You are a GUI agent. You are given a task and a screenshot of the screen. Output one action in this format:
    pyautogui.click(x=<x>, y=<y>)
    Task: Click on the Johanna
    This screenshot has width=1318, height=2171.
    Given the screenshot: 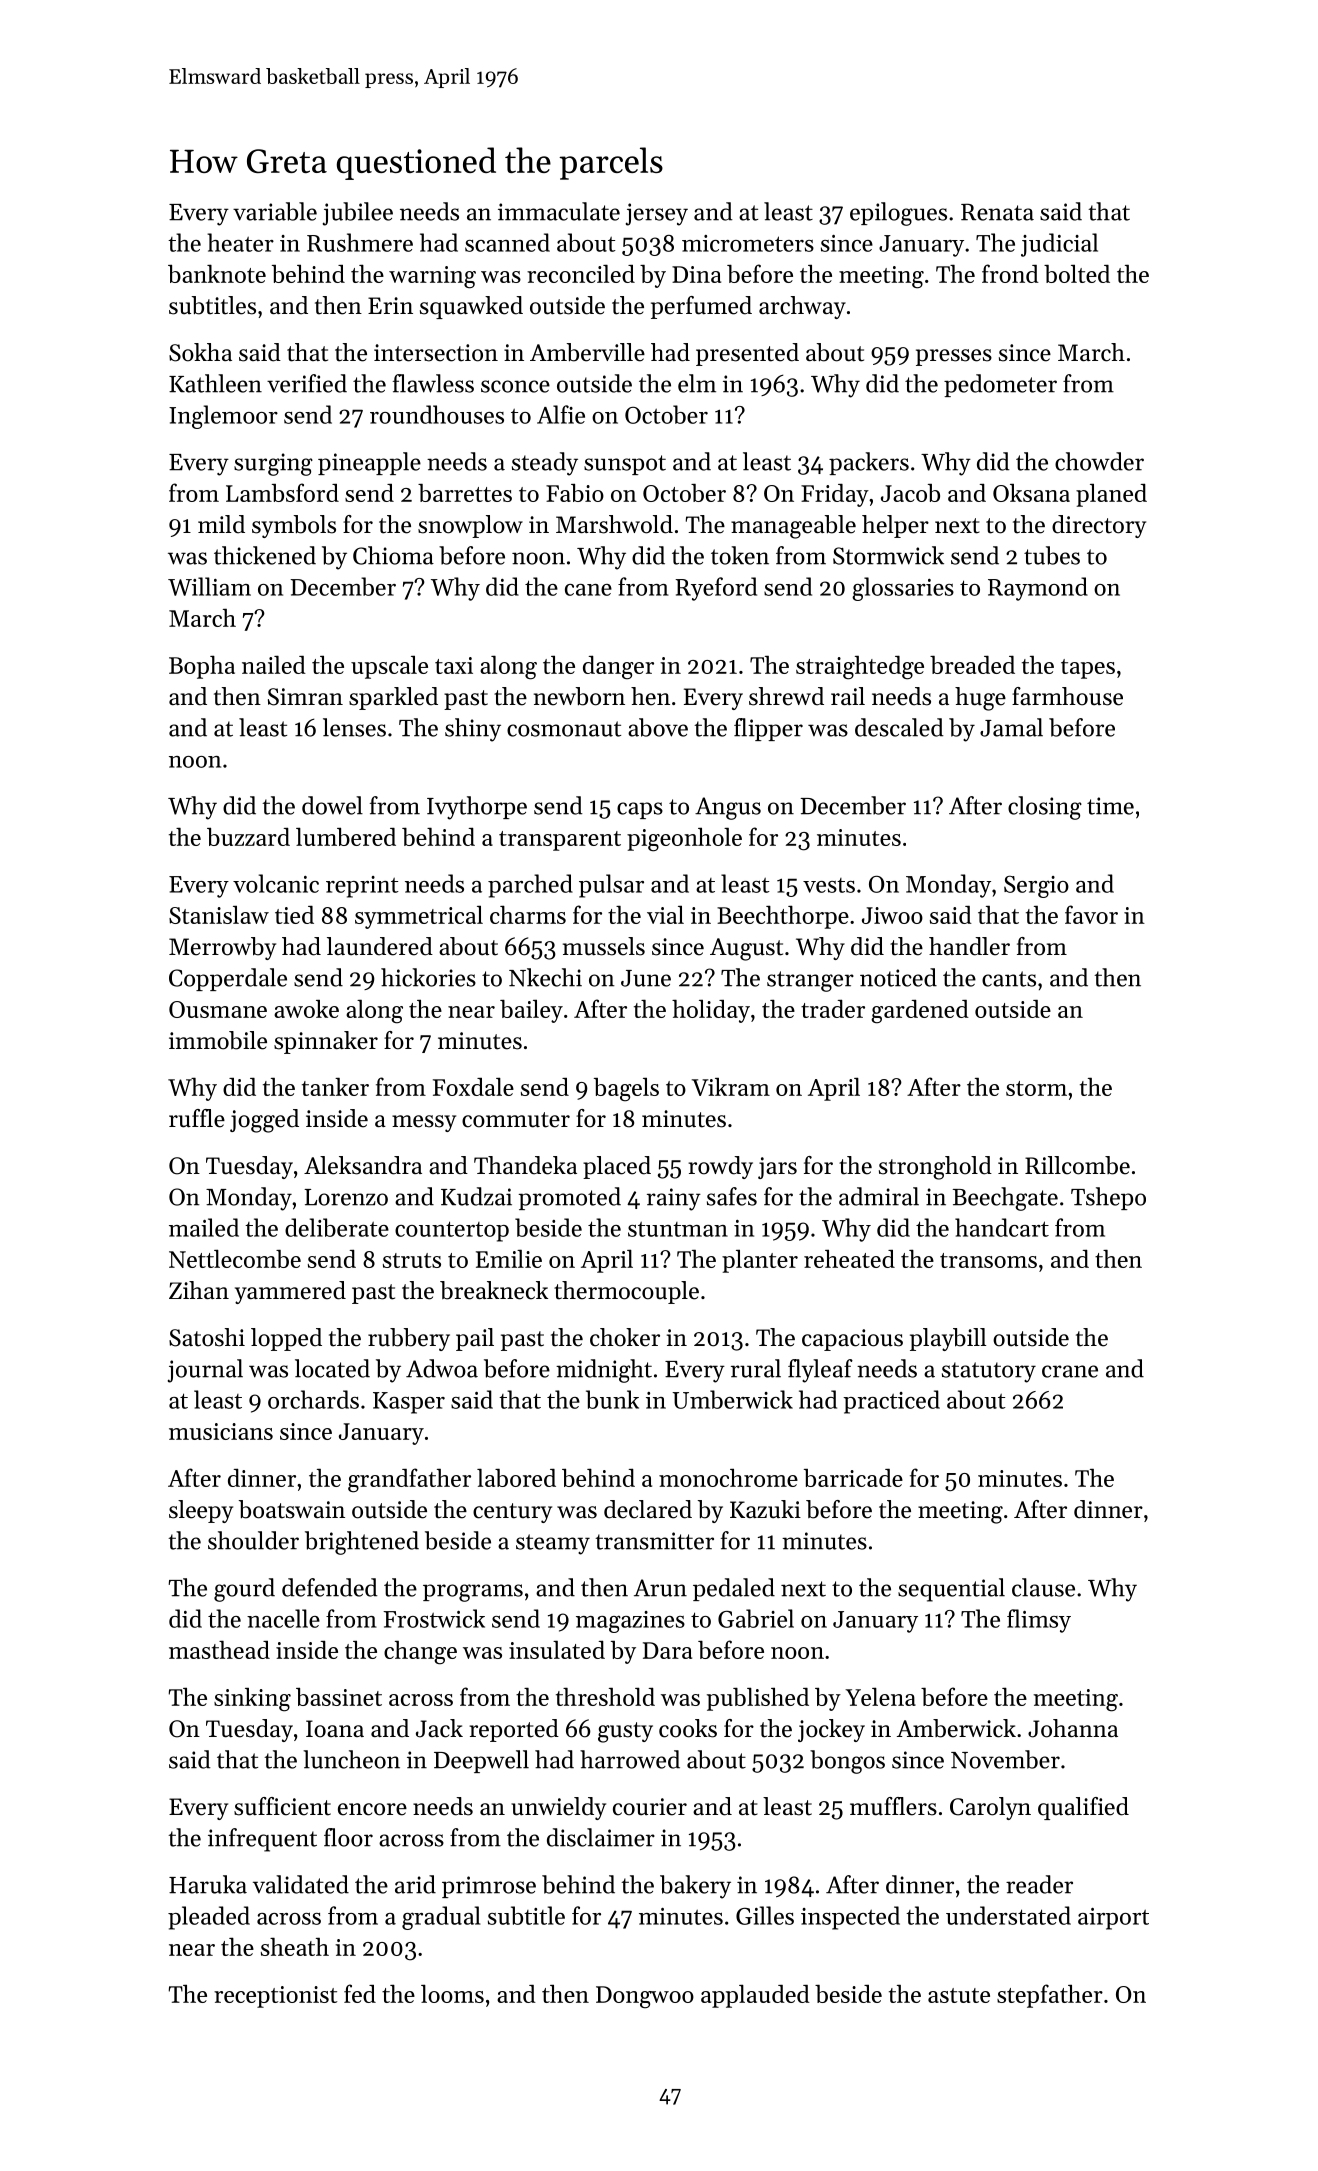 What is the action you would take?
    pyautogui.click(x=1073, y=1728)
